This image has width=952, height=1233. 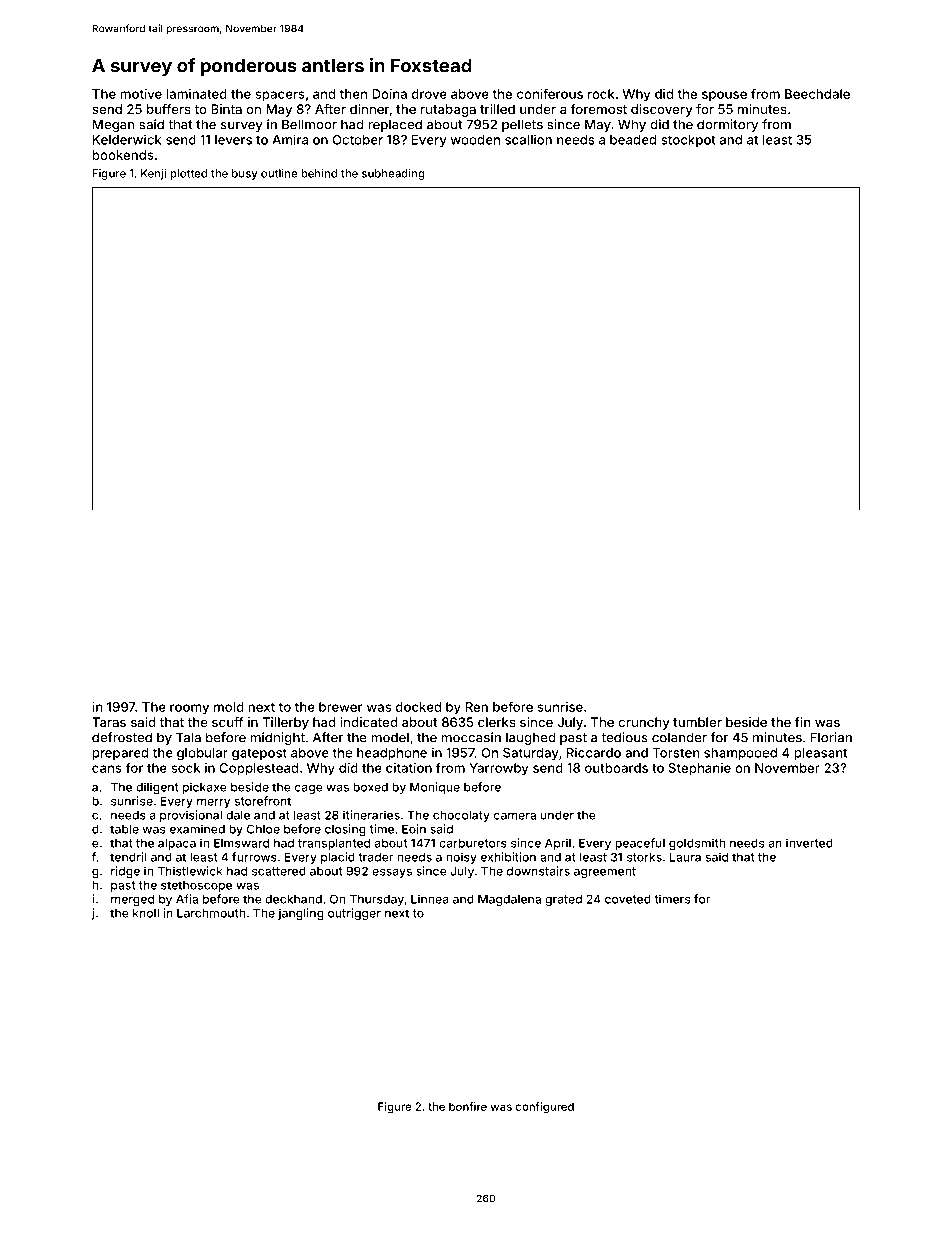 What do you see at coordinates (724, 96) in the image?
I see `spouse` at bounding box center [724, 96].
